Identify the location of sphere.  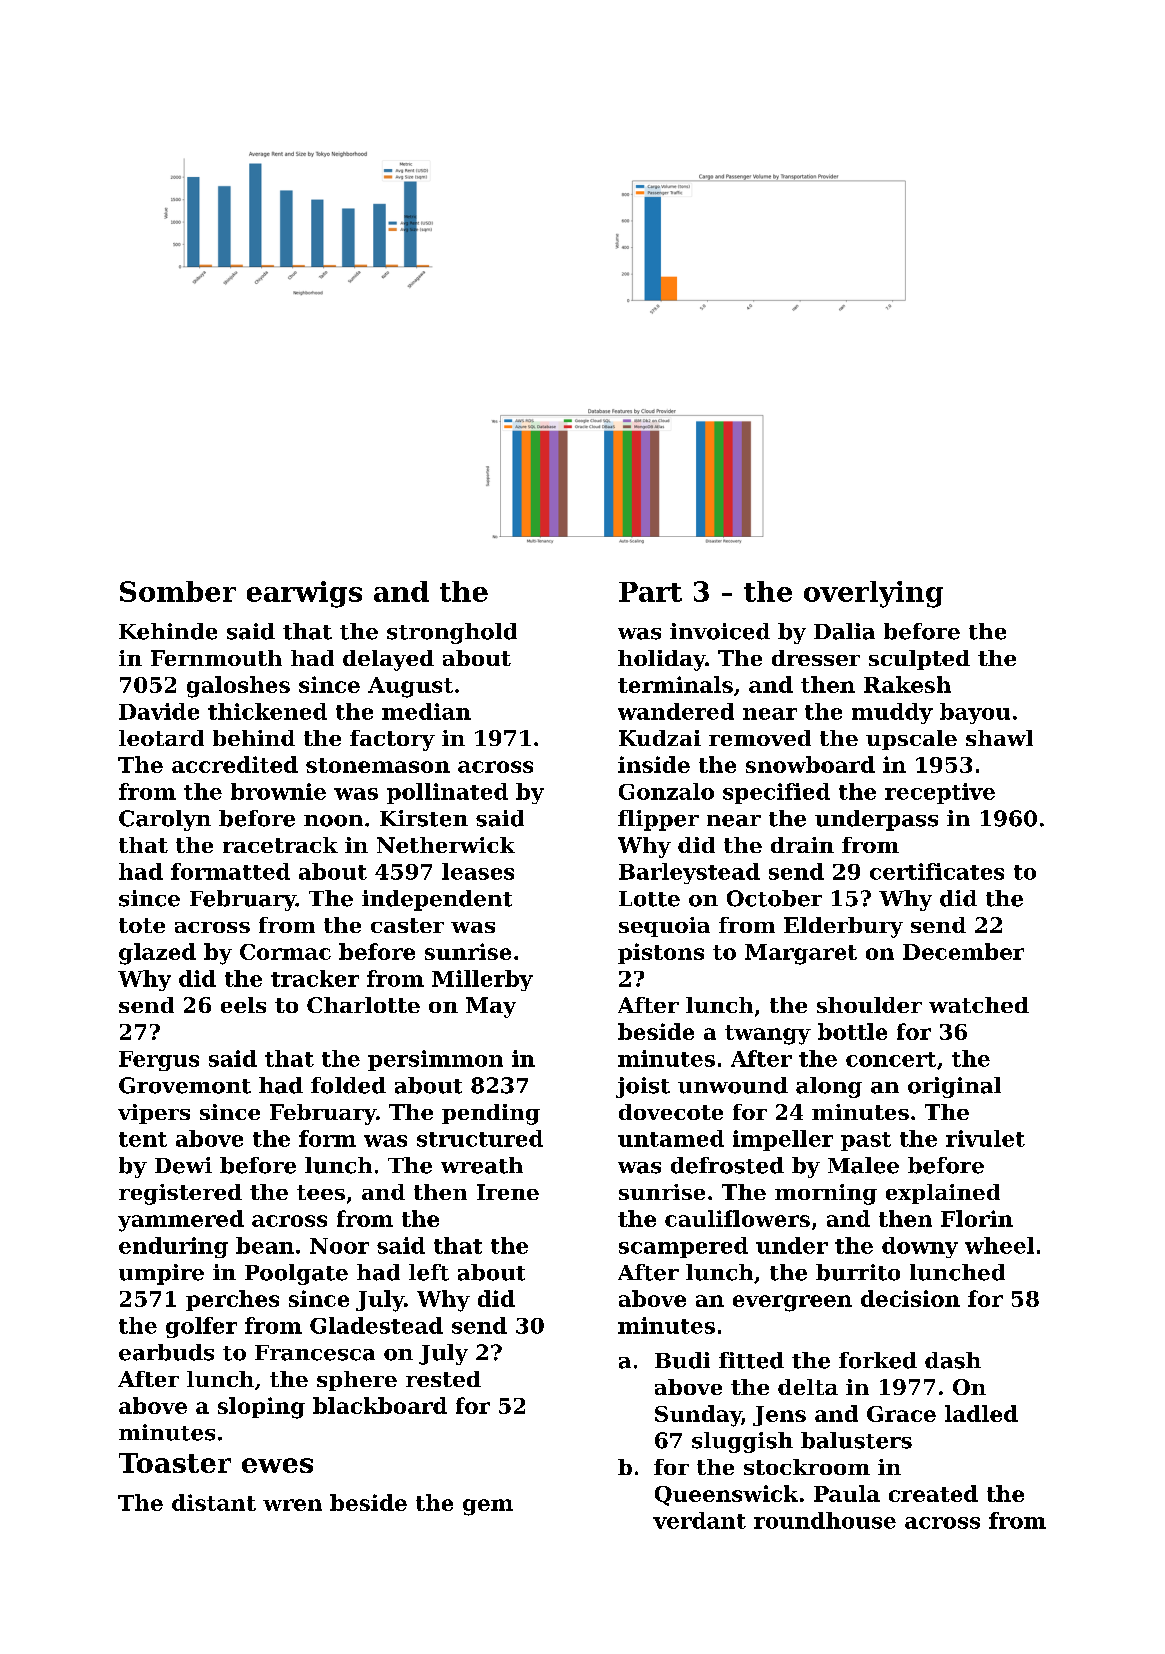
(357, 1381).
